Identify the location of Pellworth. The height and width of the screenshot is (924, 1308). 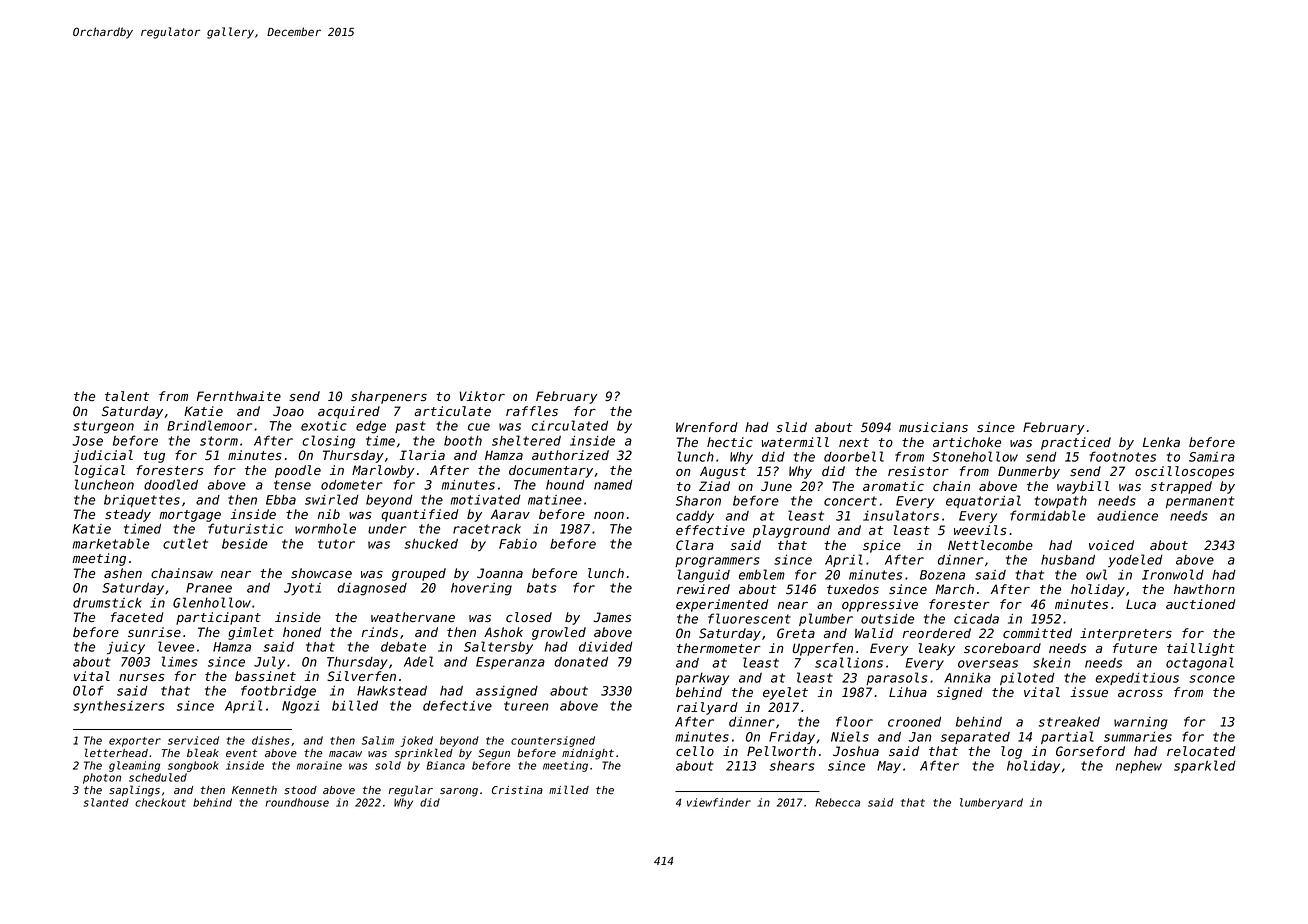
(781, 751).
